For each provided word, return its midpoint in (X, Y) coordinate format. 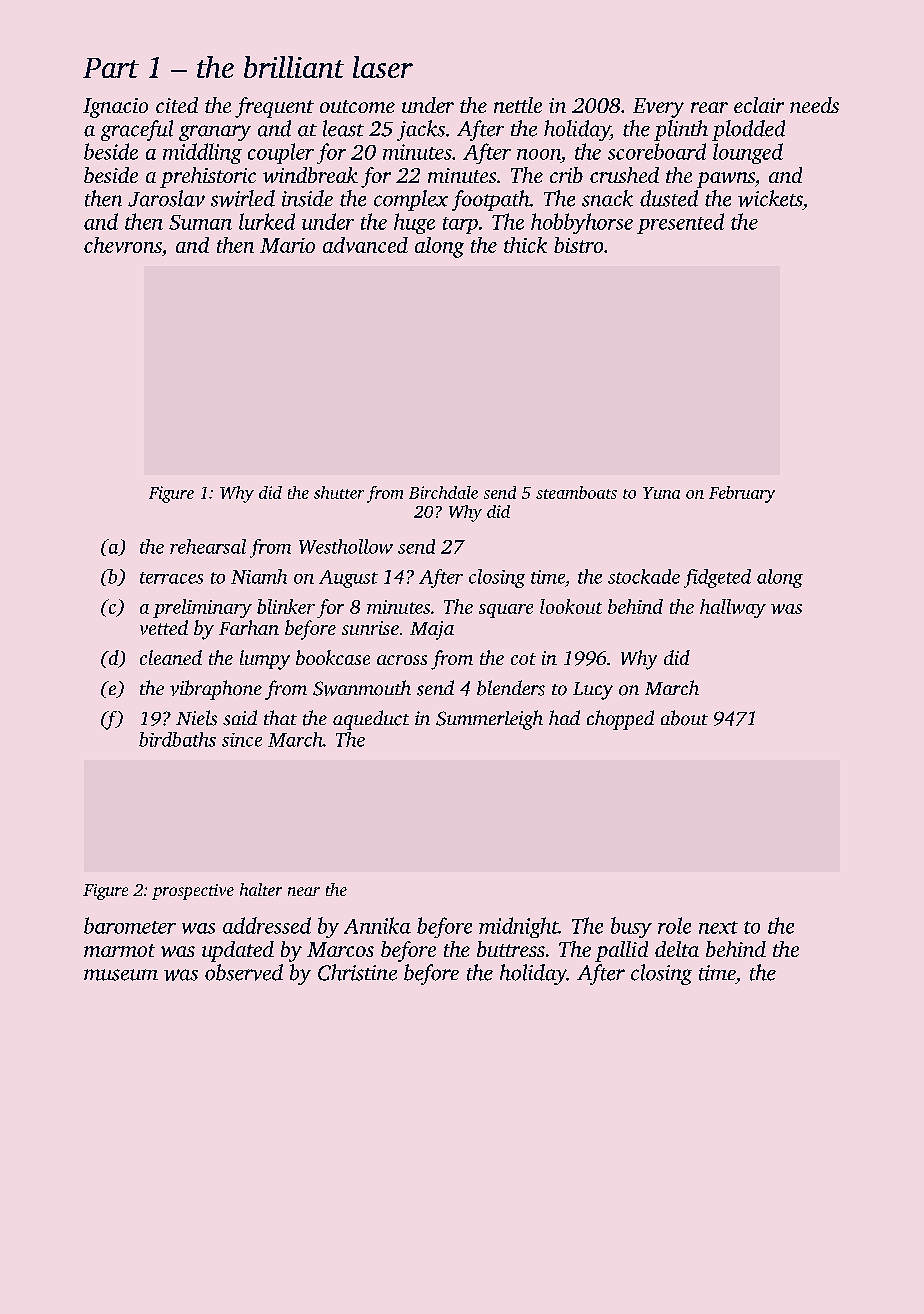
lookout (571, 606)
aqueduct (371, 720)
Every (658, 108)
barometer (130, 925)
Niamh (259, 576)
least (343, 128)
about (684, 718)
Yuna (661, 493)
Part (111, 68)
